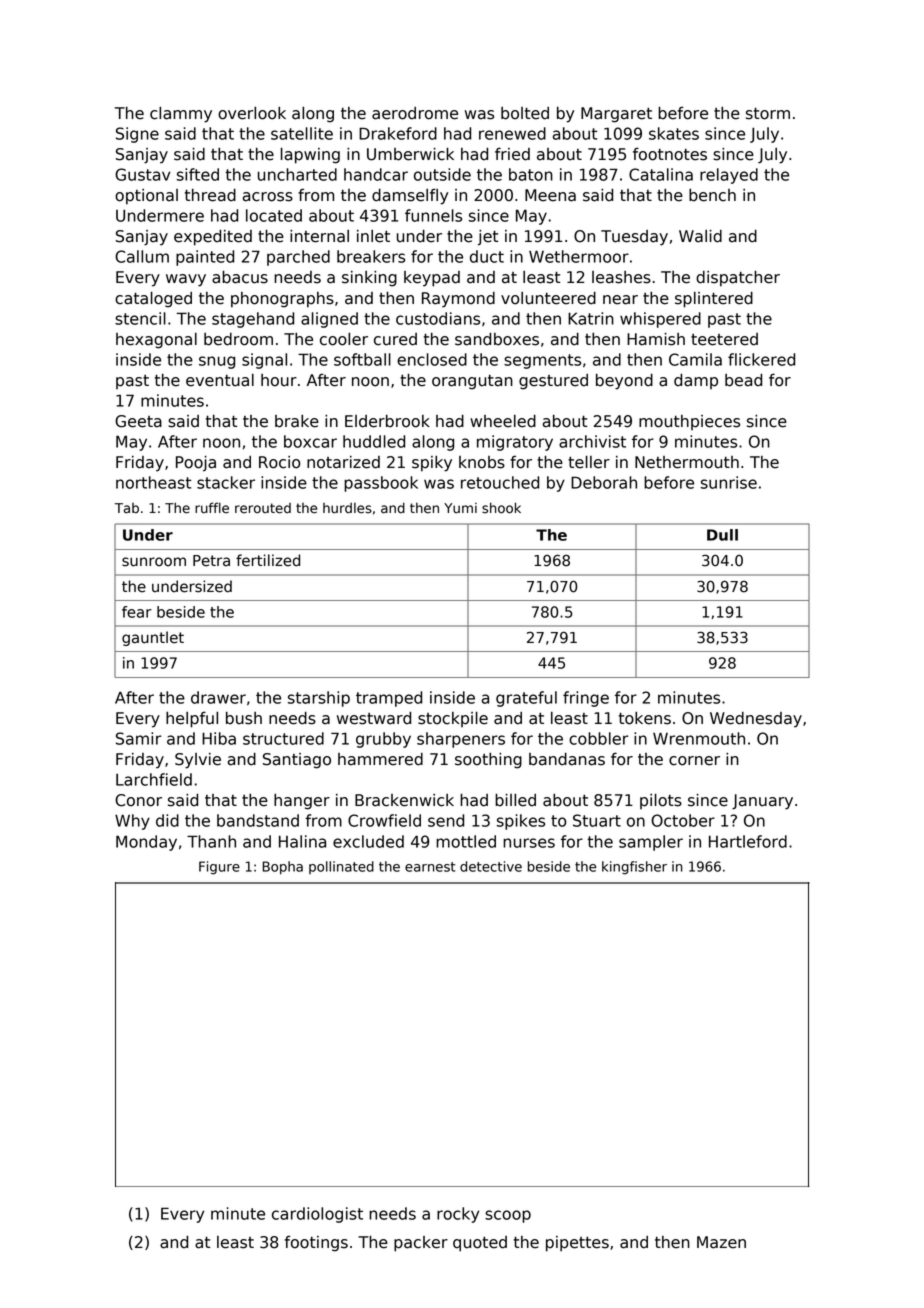  I want to click on footings, so click(316, 1243).
